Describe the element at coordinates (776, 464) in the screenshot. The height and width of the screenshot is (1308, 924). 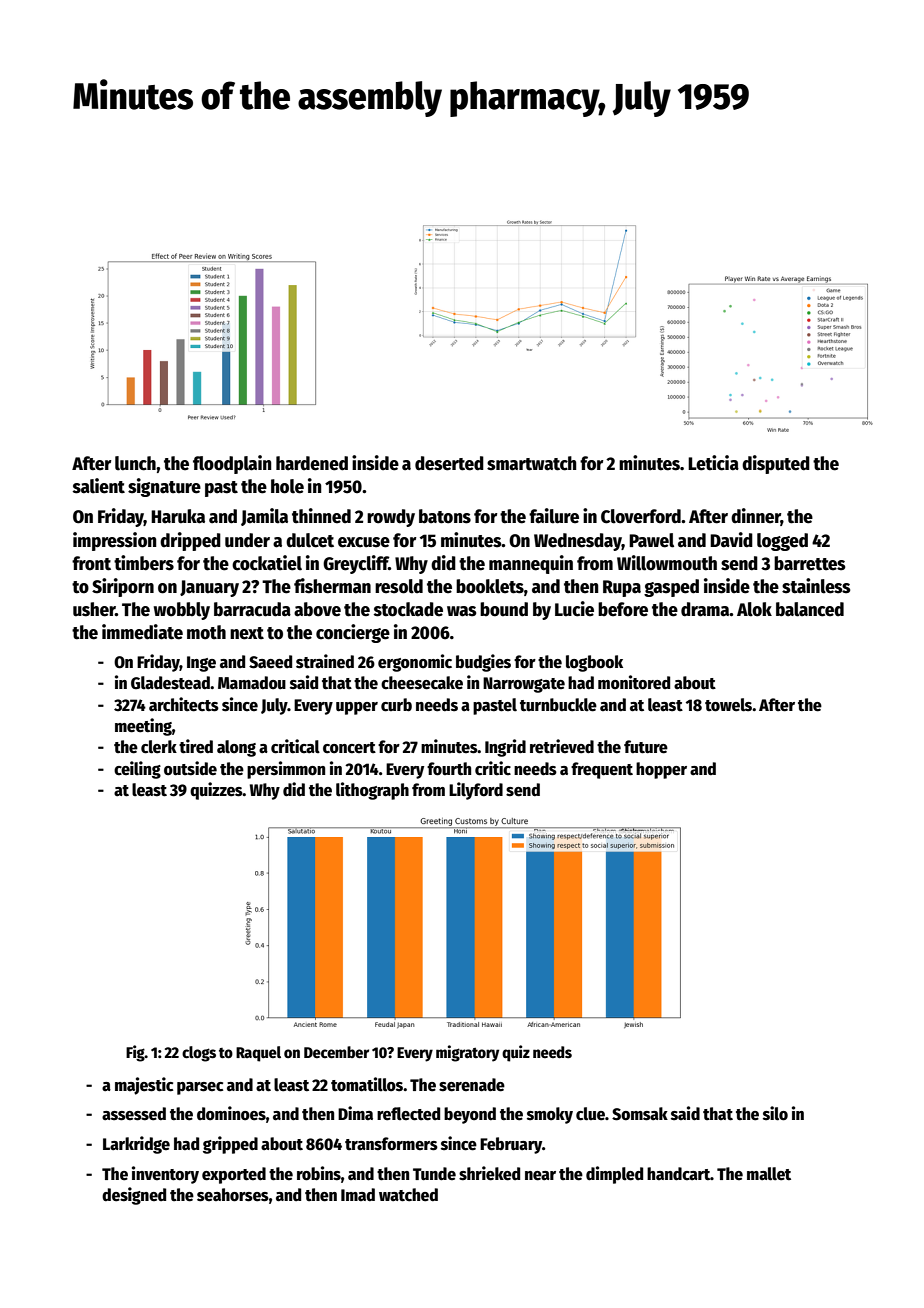
I see `disputed` at that location.
